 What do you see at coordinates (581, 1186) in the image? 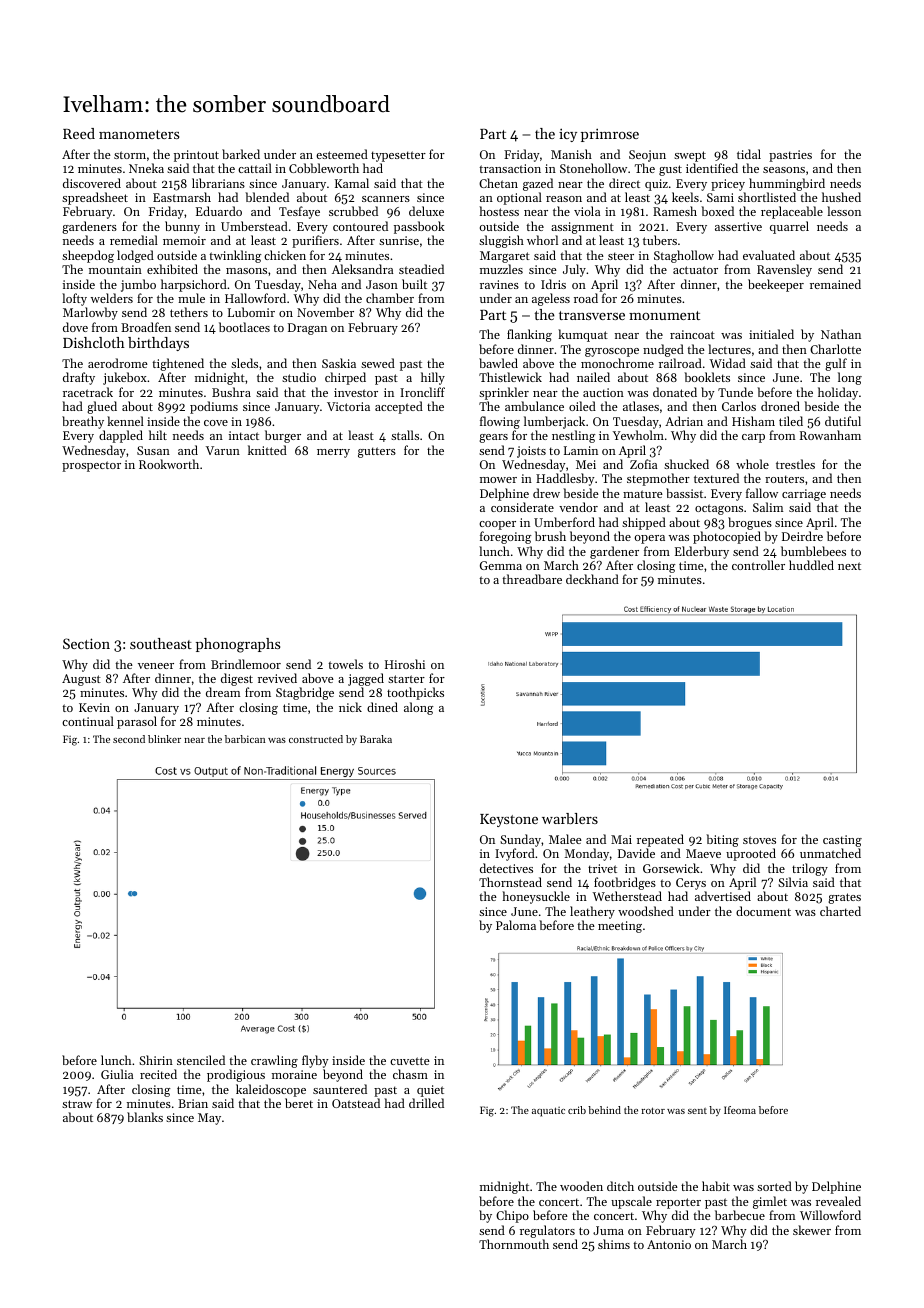
I see `wooden` at bounding box center [581, 1186].
